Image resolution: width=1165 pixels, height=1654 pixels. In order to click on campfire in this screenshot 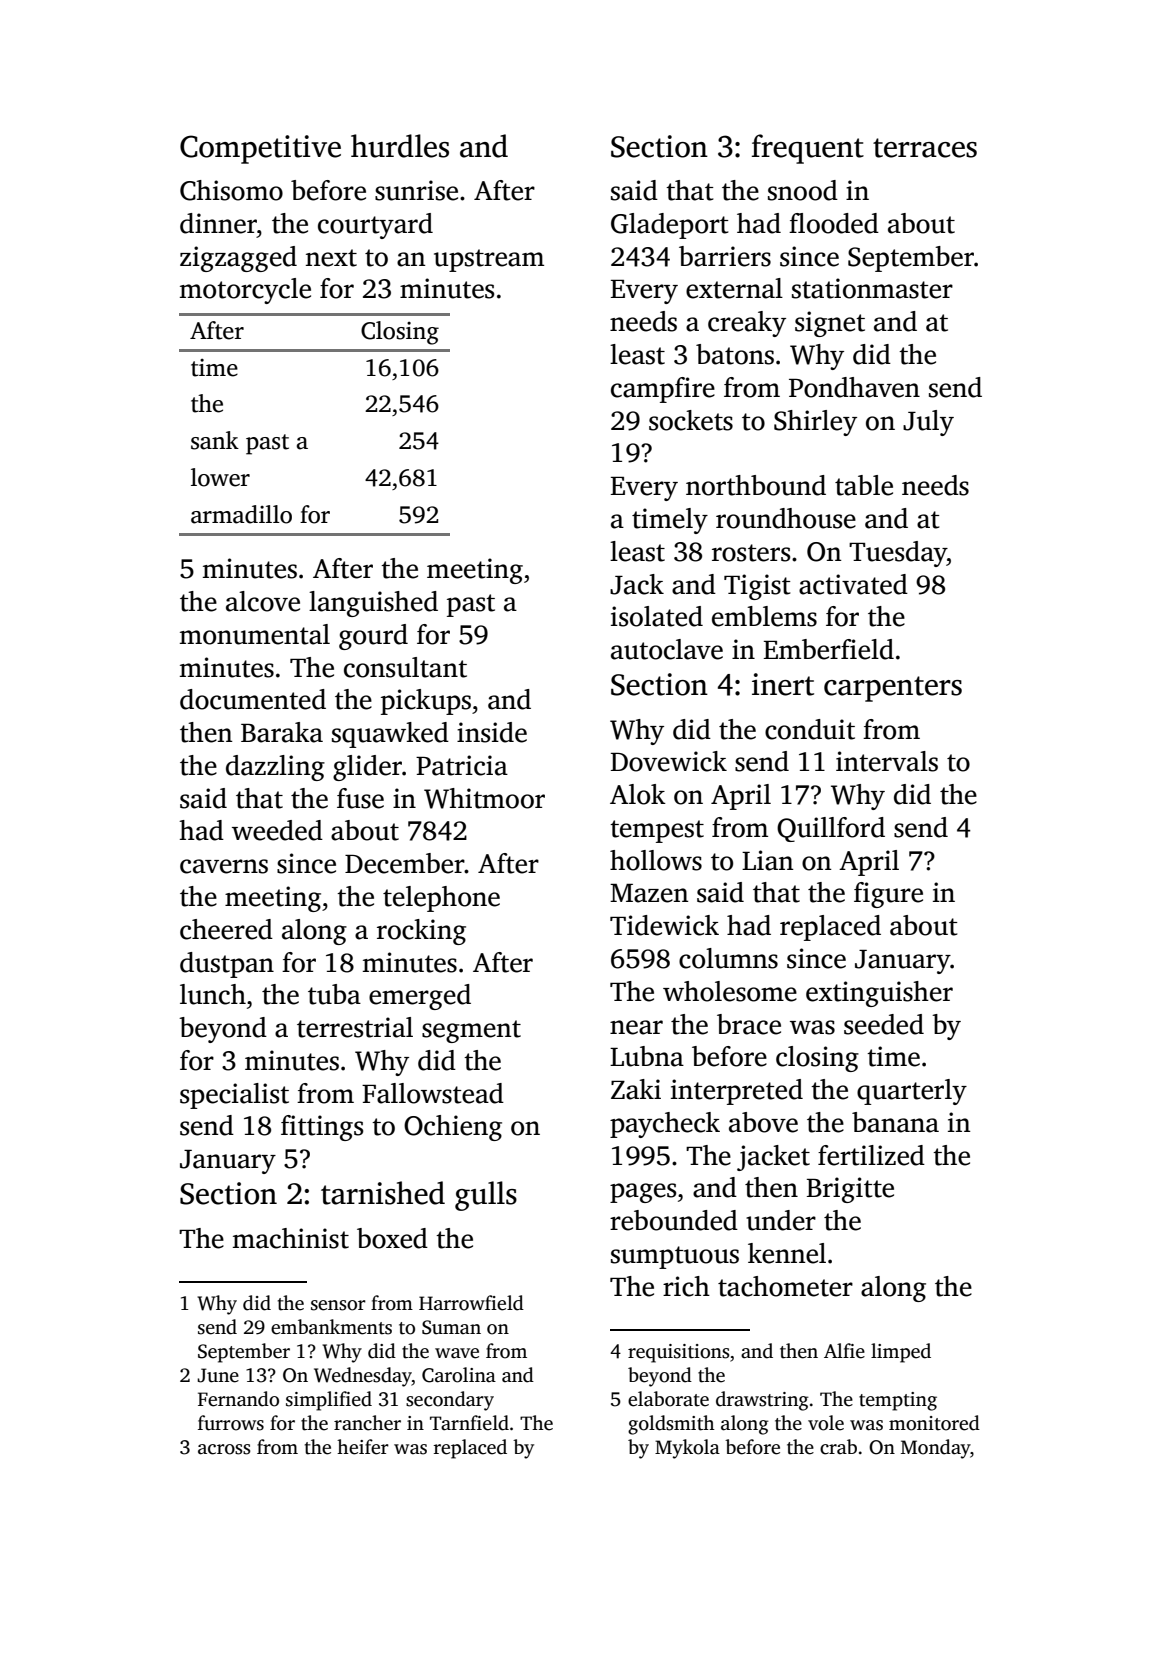, I will do `click(663, 390)`.
